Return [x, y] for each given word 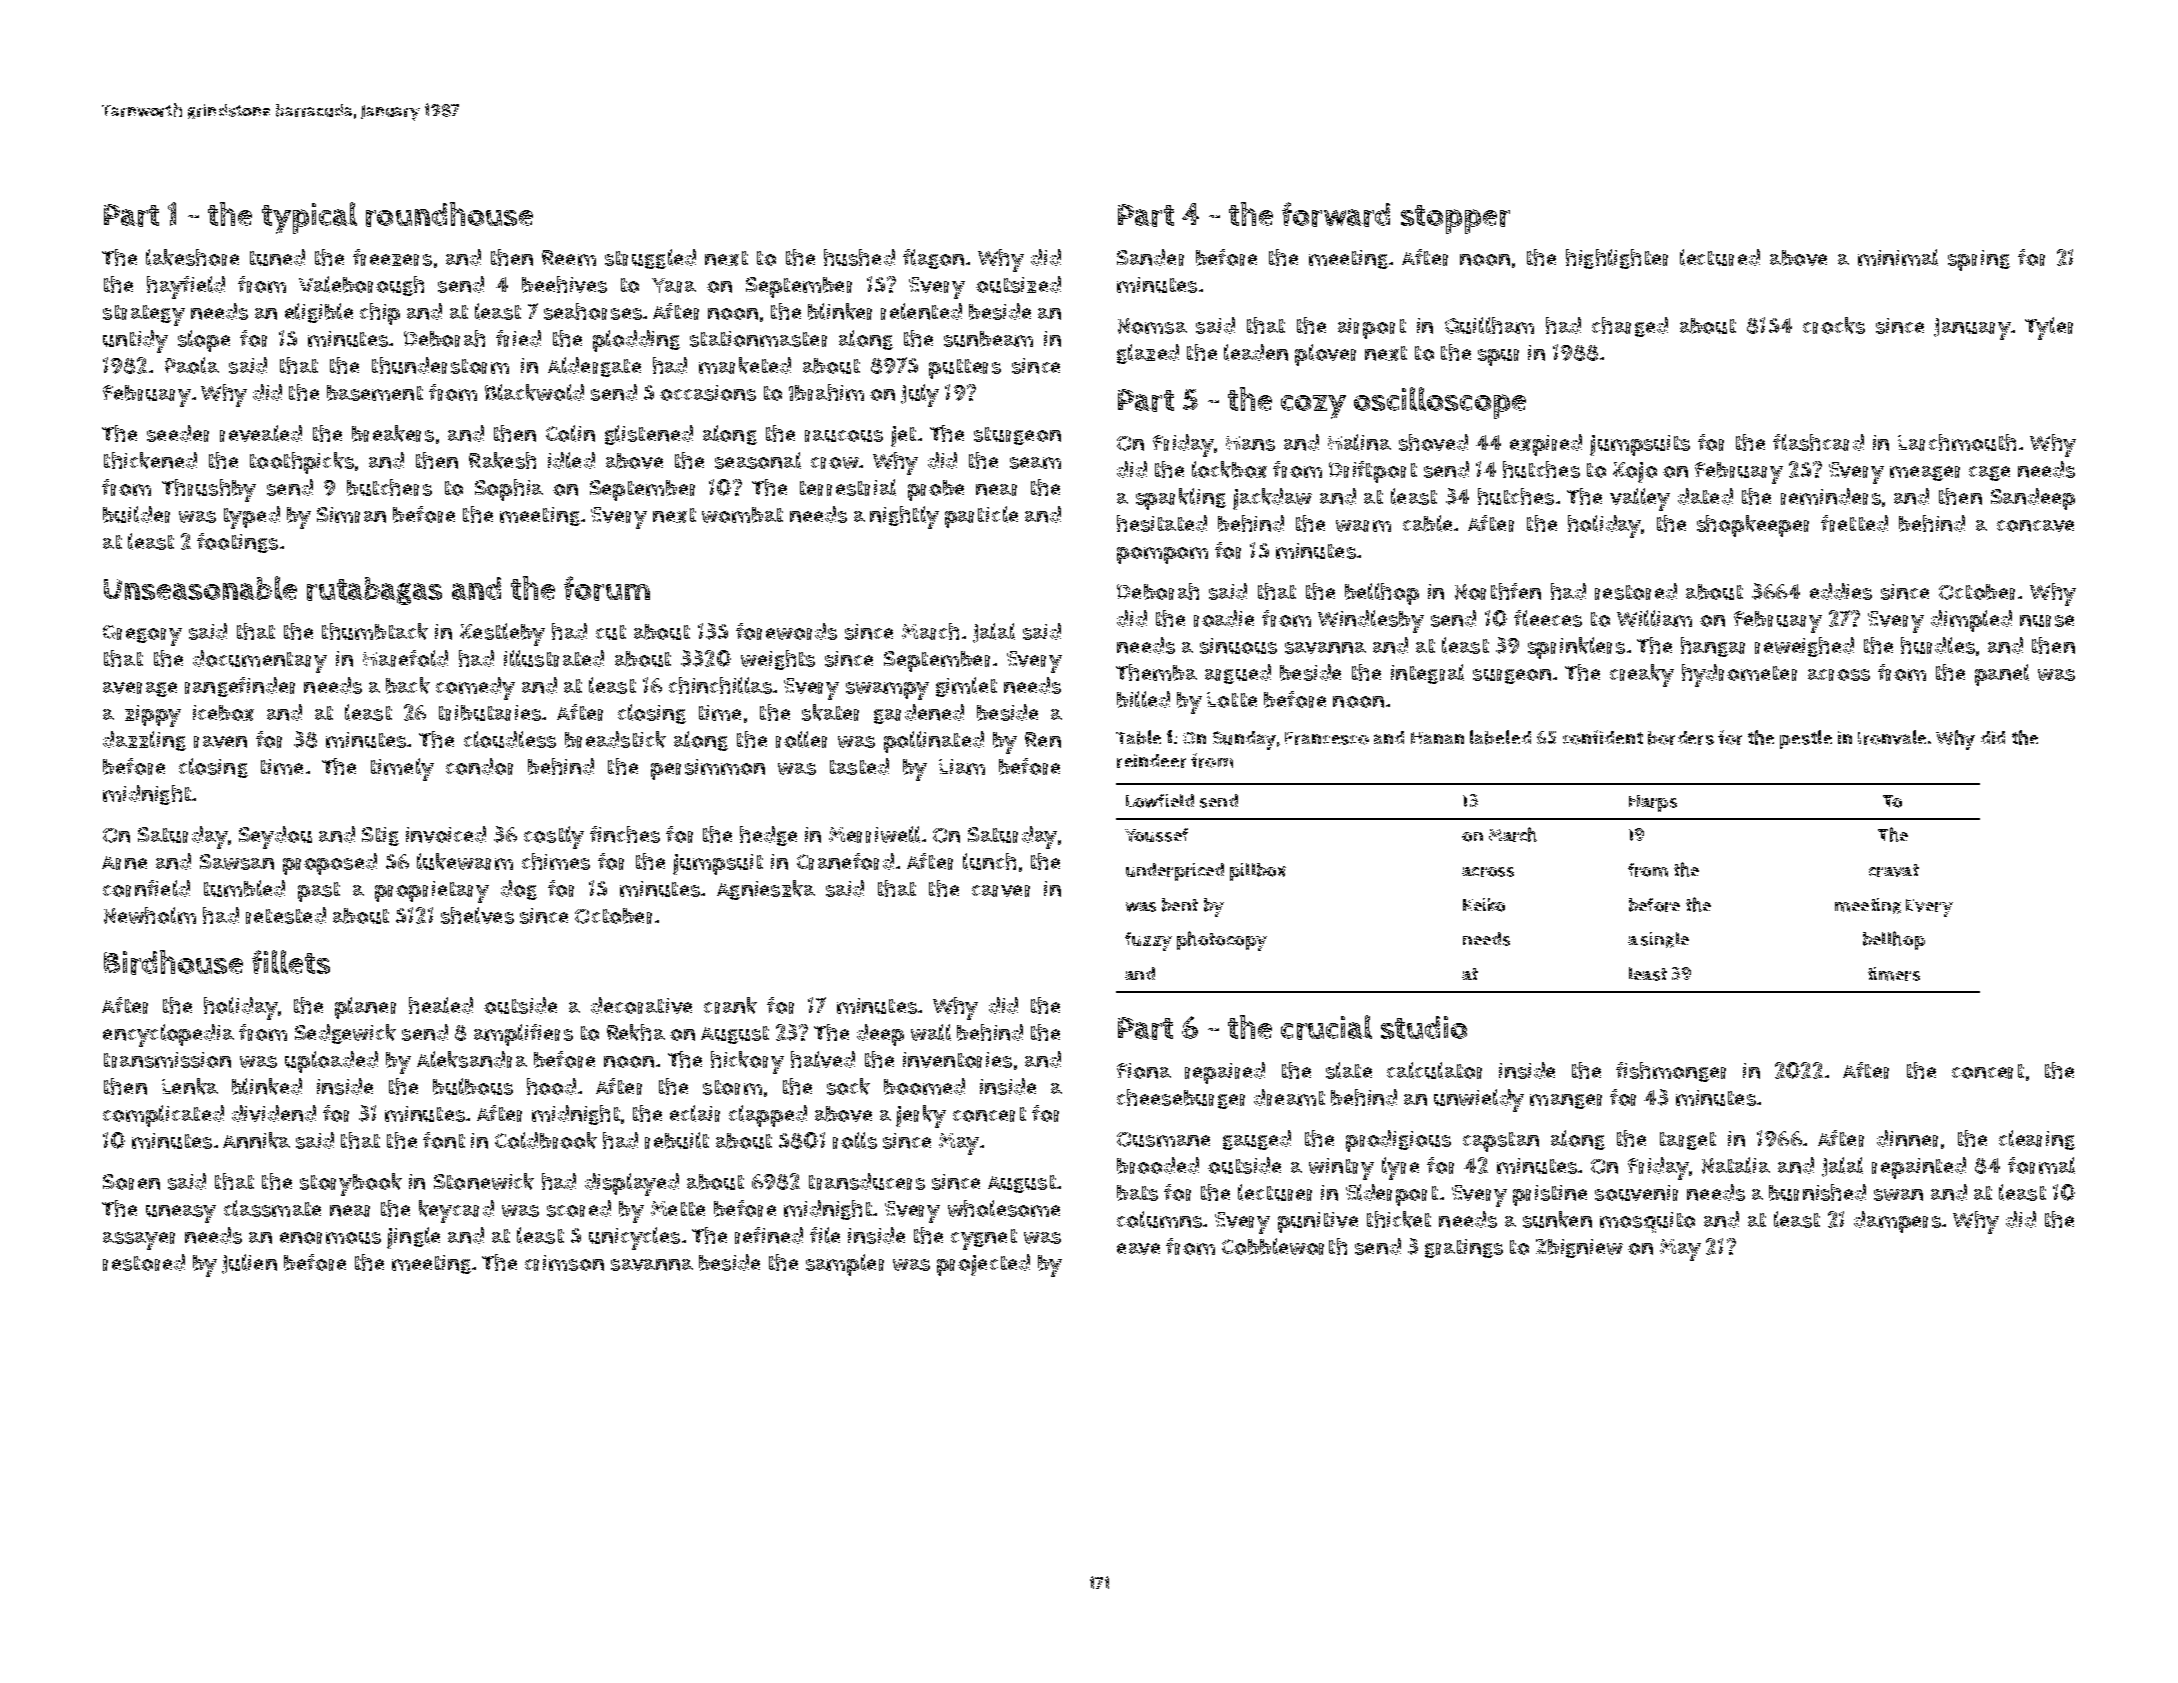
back [408, 685]
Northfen [1498, 591]
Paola [192, 365]
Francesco [1327, 738]
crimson [564, 1263]
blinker [840, 311]
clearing [2037, 1140]
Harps [1653, 803]
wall [931, 1032]
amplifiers [523, 1035]
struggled [650, 259]
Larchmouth [1957, 442]
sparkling [1181, 499]
